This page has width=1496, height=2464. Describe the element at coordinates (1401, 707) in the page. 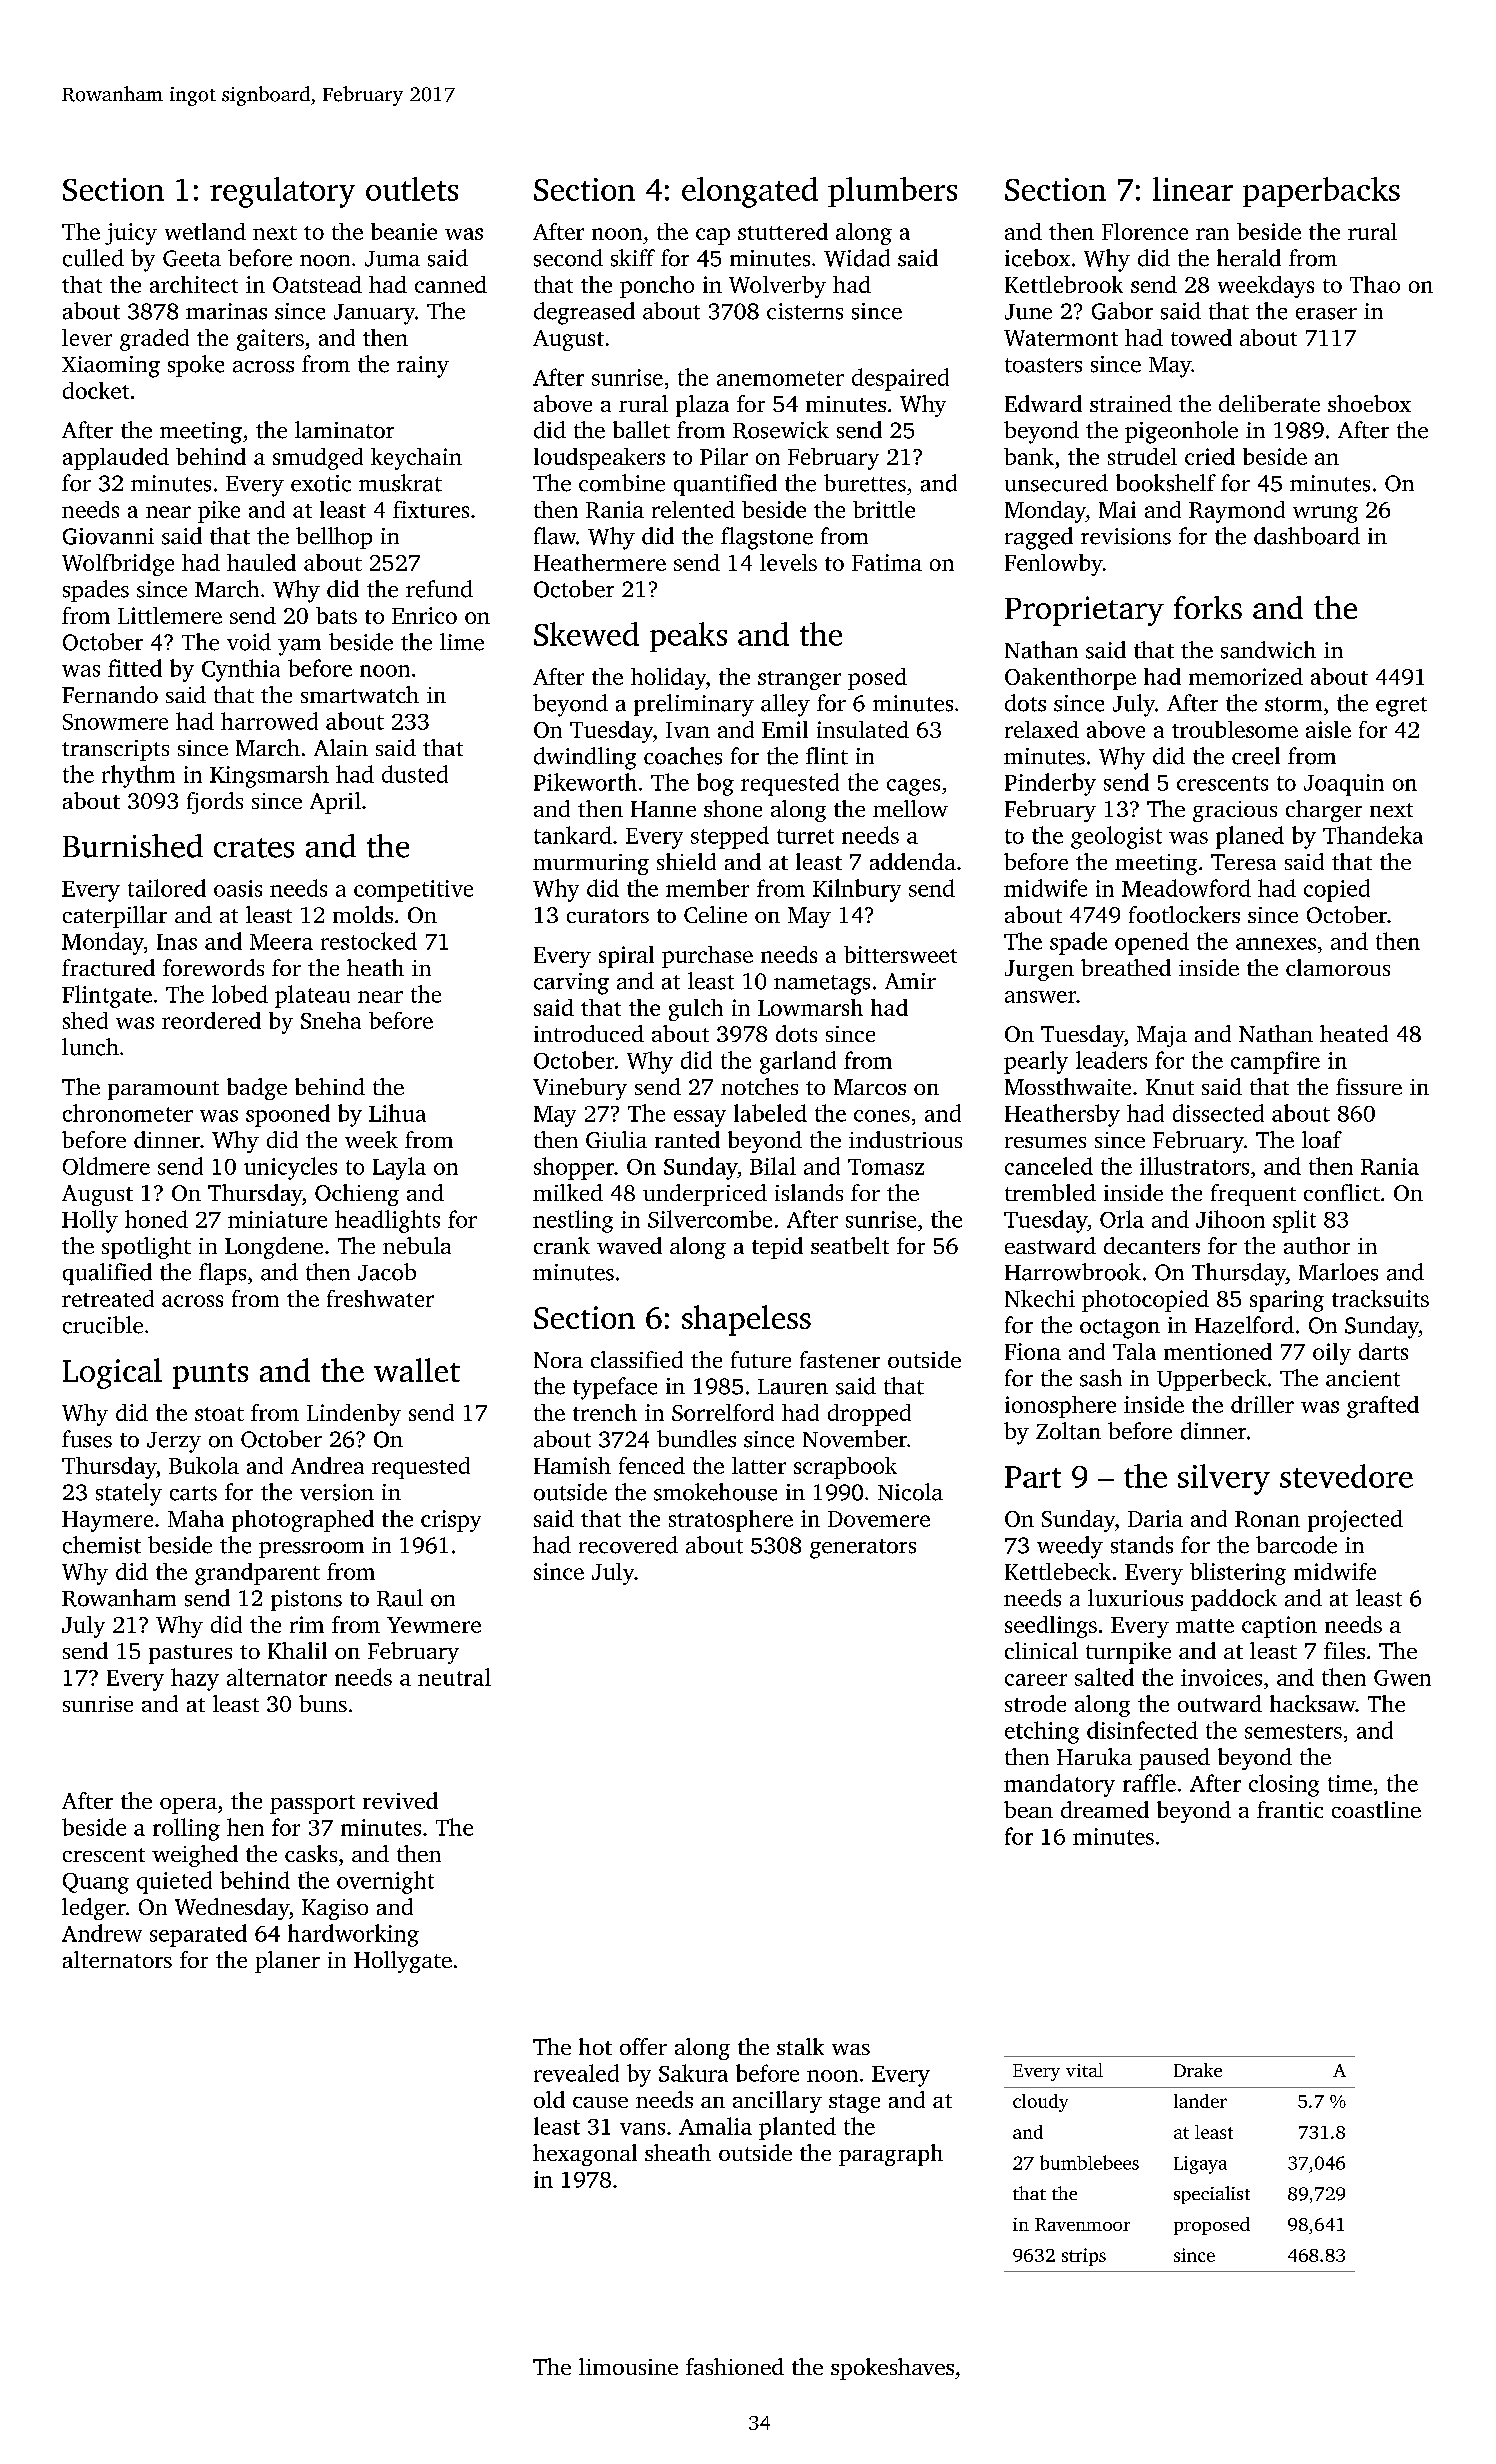

I see `egret` at that location.
